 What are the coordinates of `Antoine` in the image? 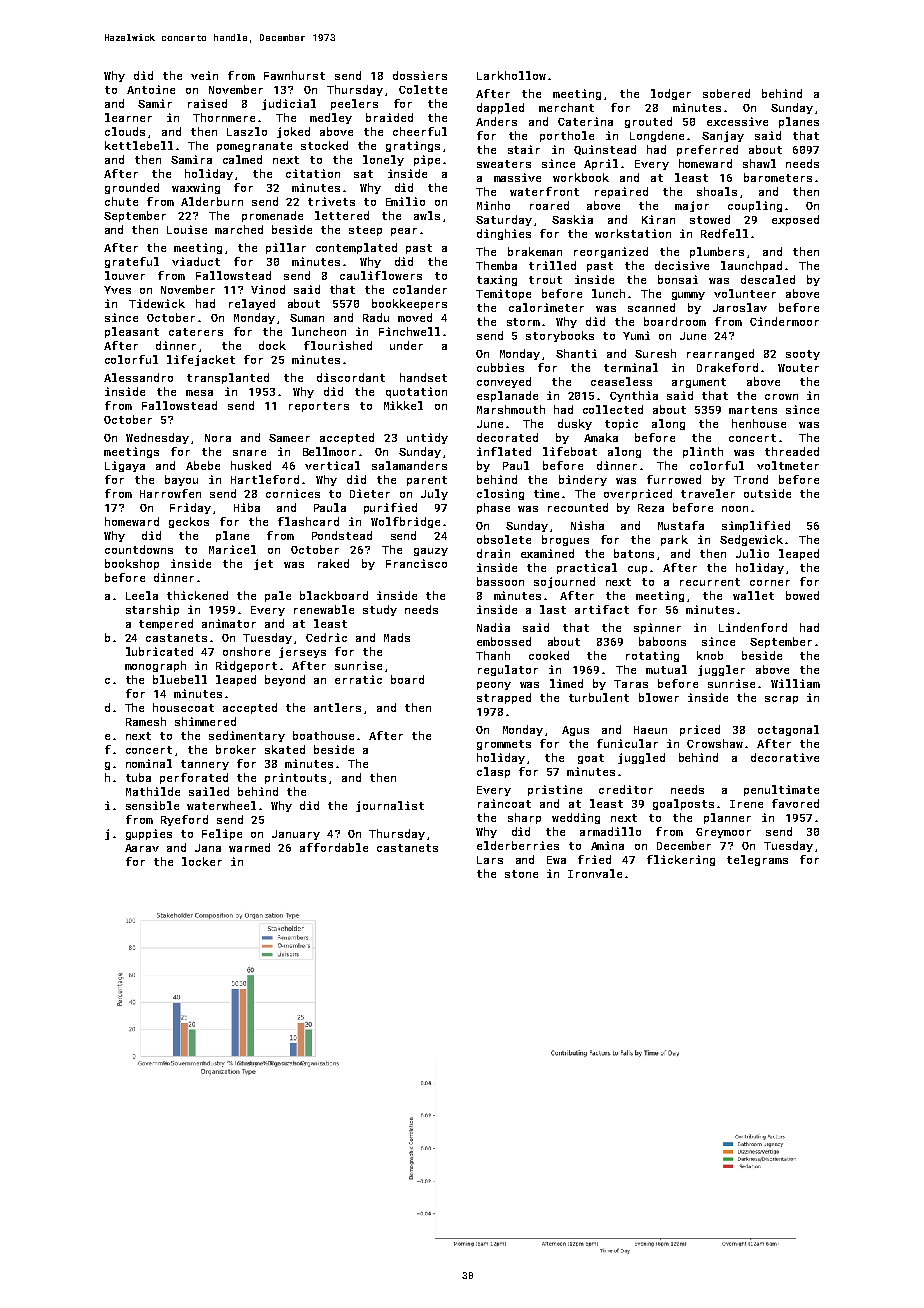 It's located at (151, 89).
